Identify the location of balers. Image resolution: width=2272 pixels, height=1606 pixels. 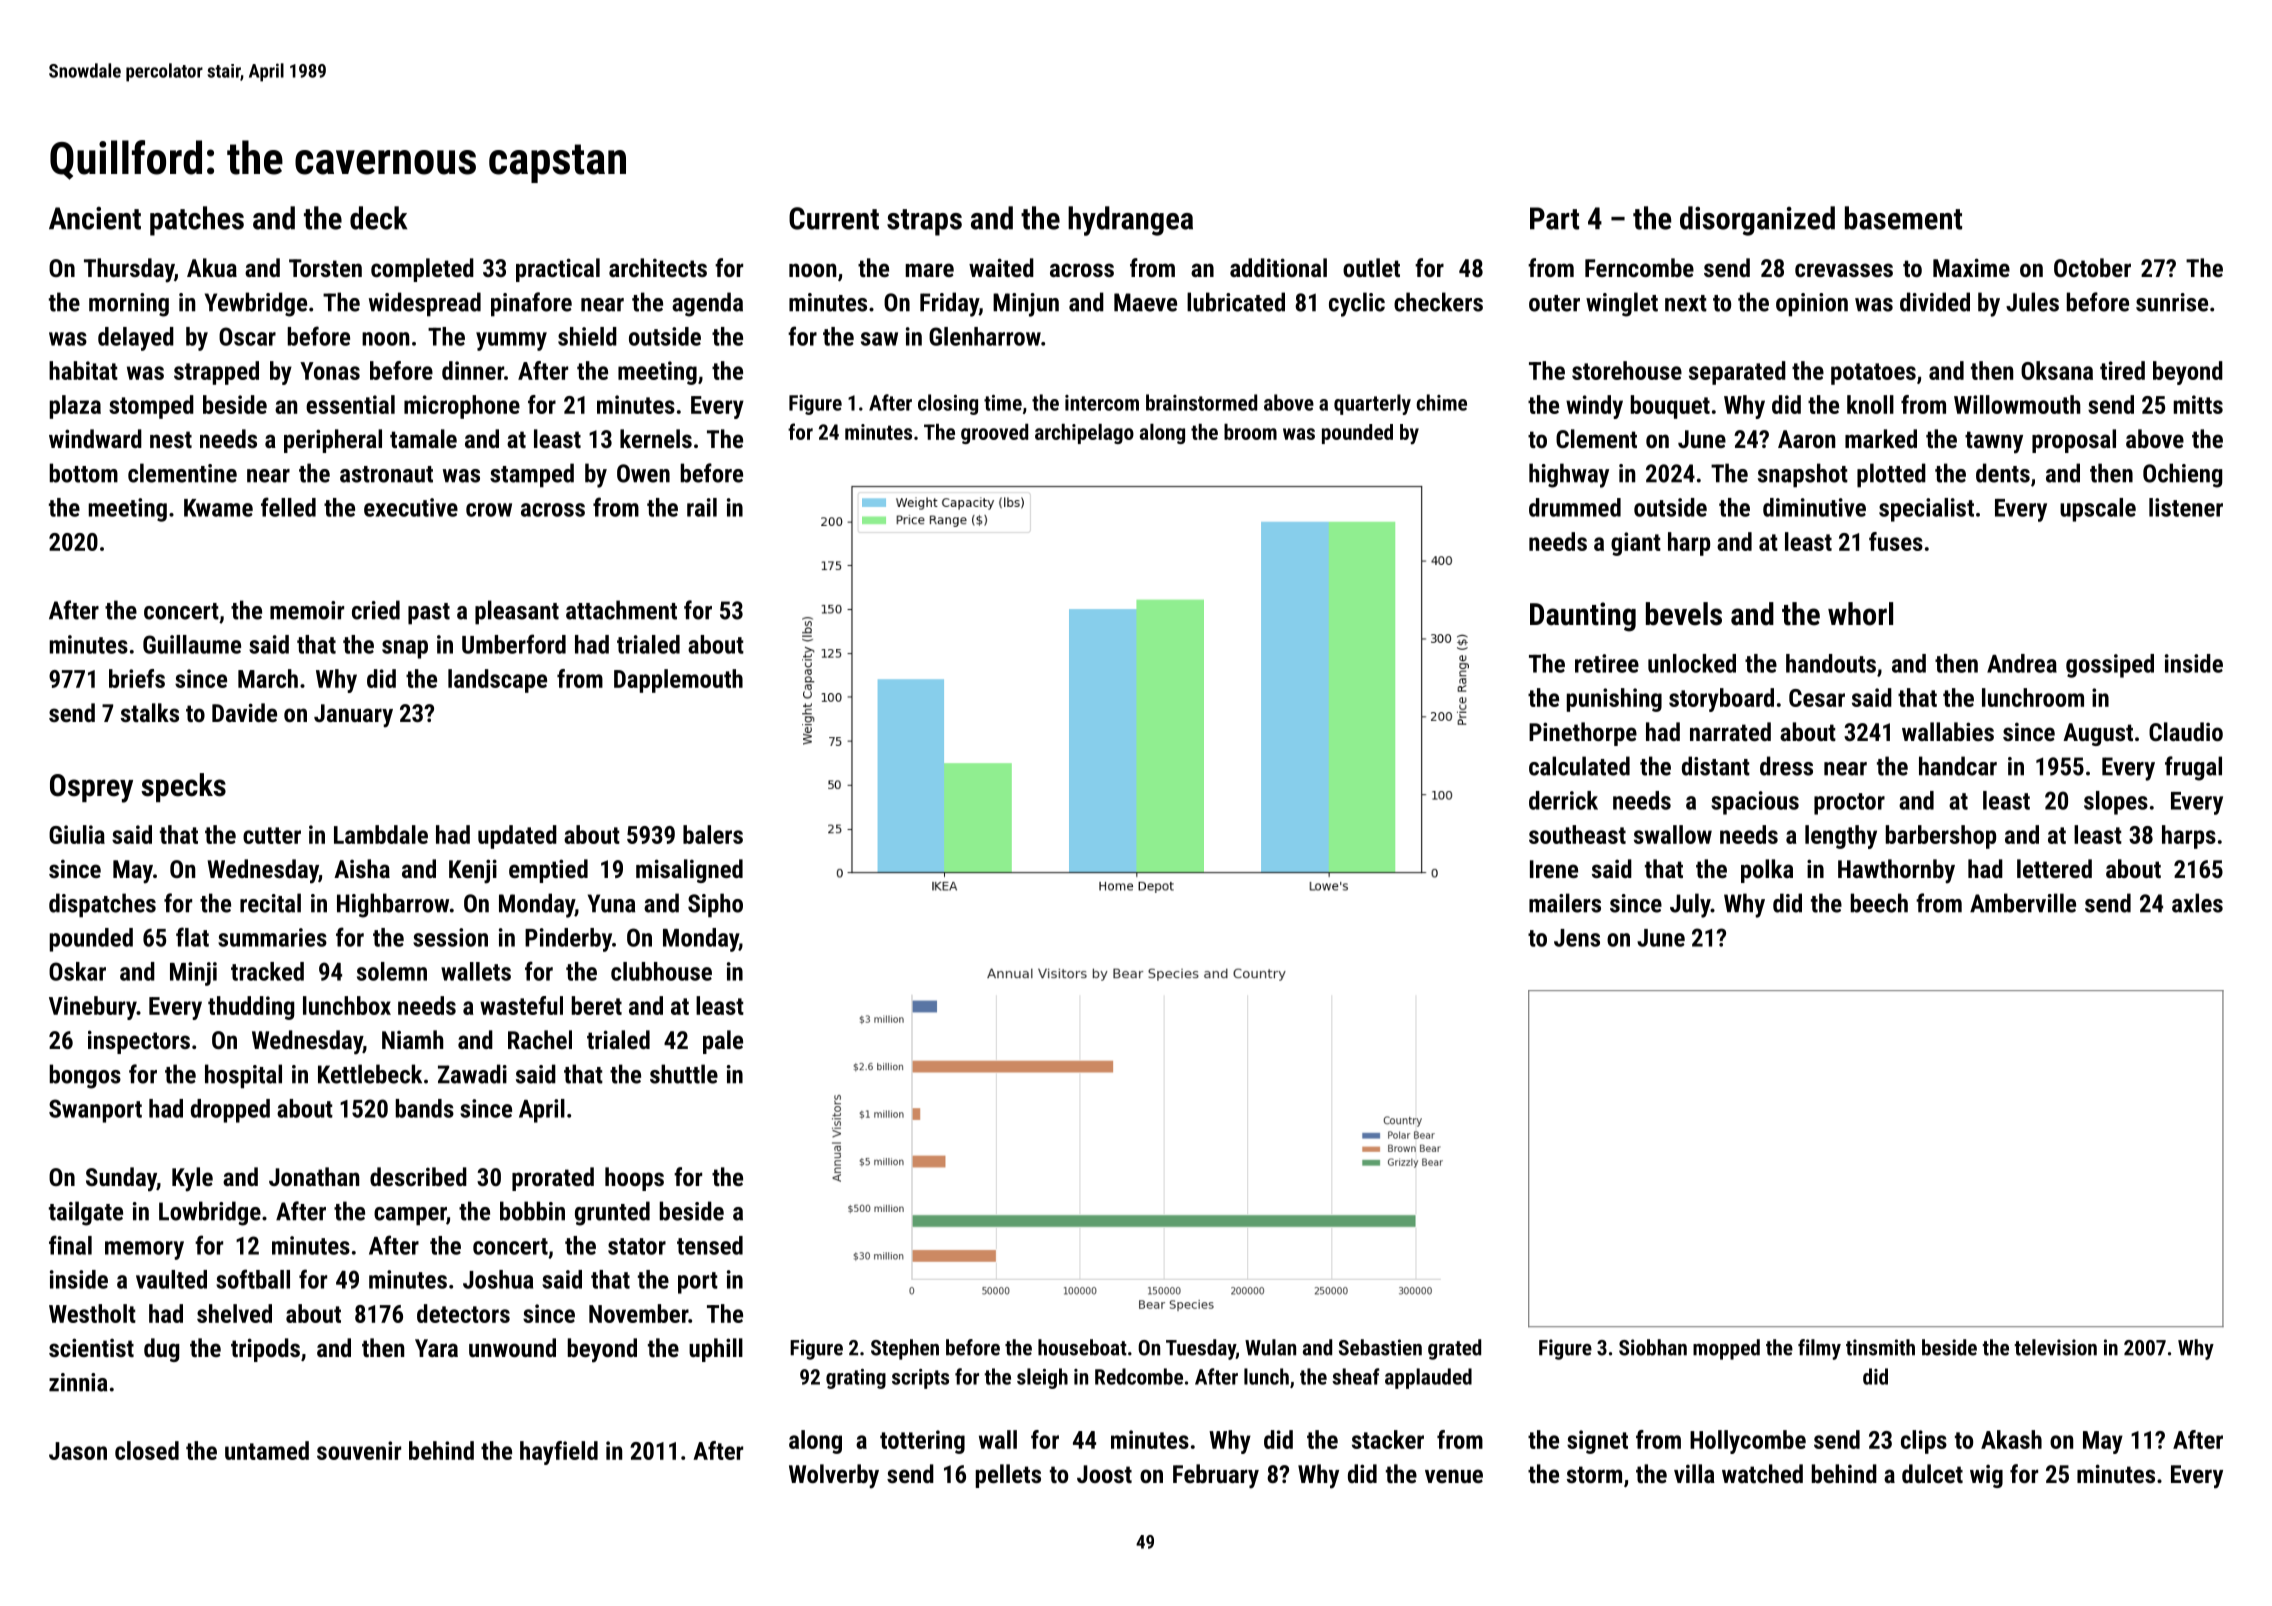
(713, 834).
